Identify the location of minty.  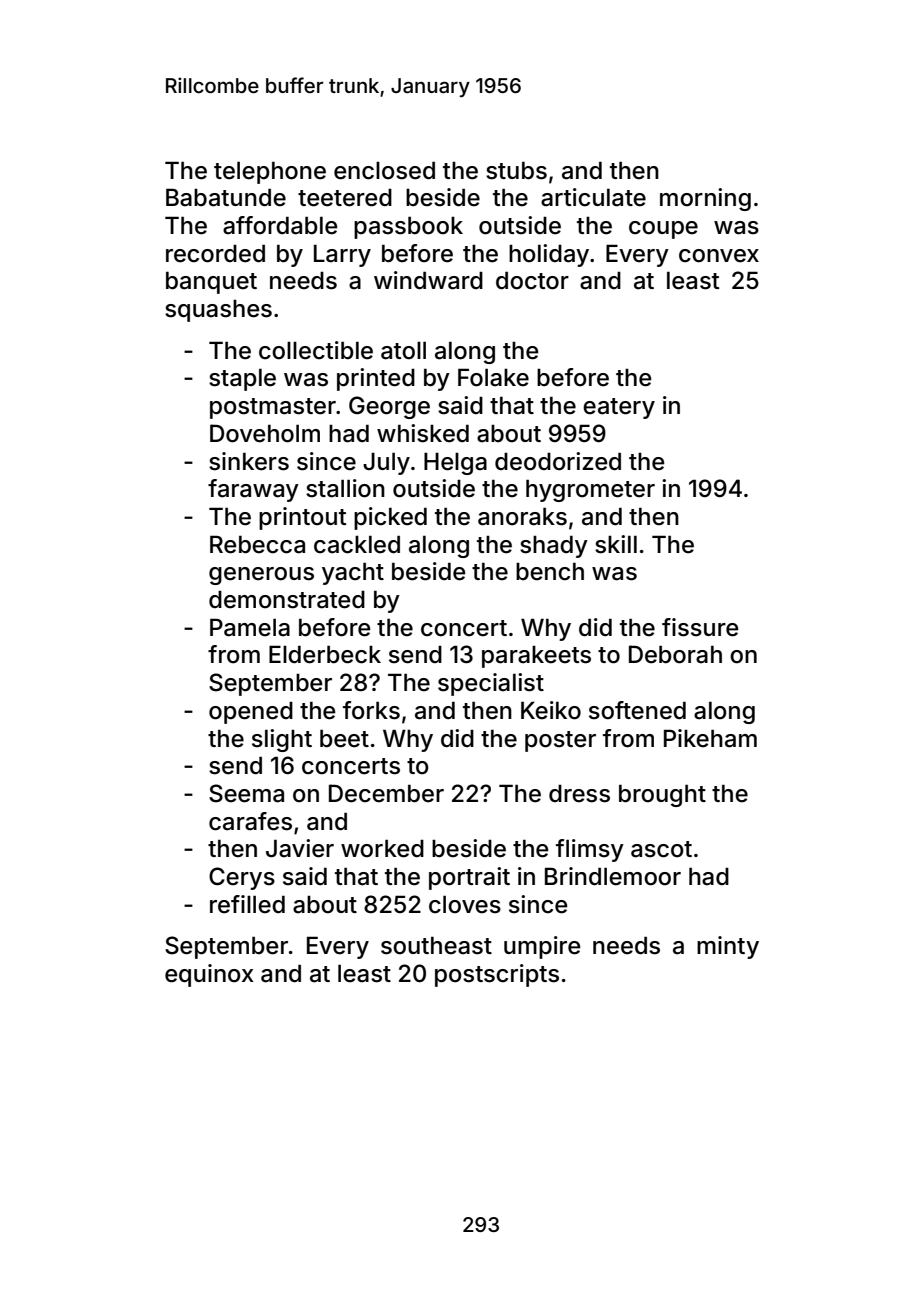
(728, 947).
